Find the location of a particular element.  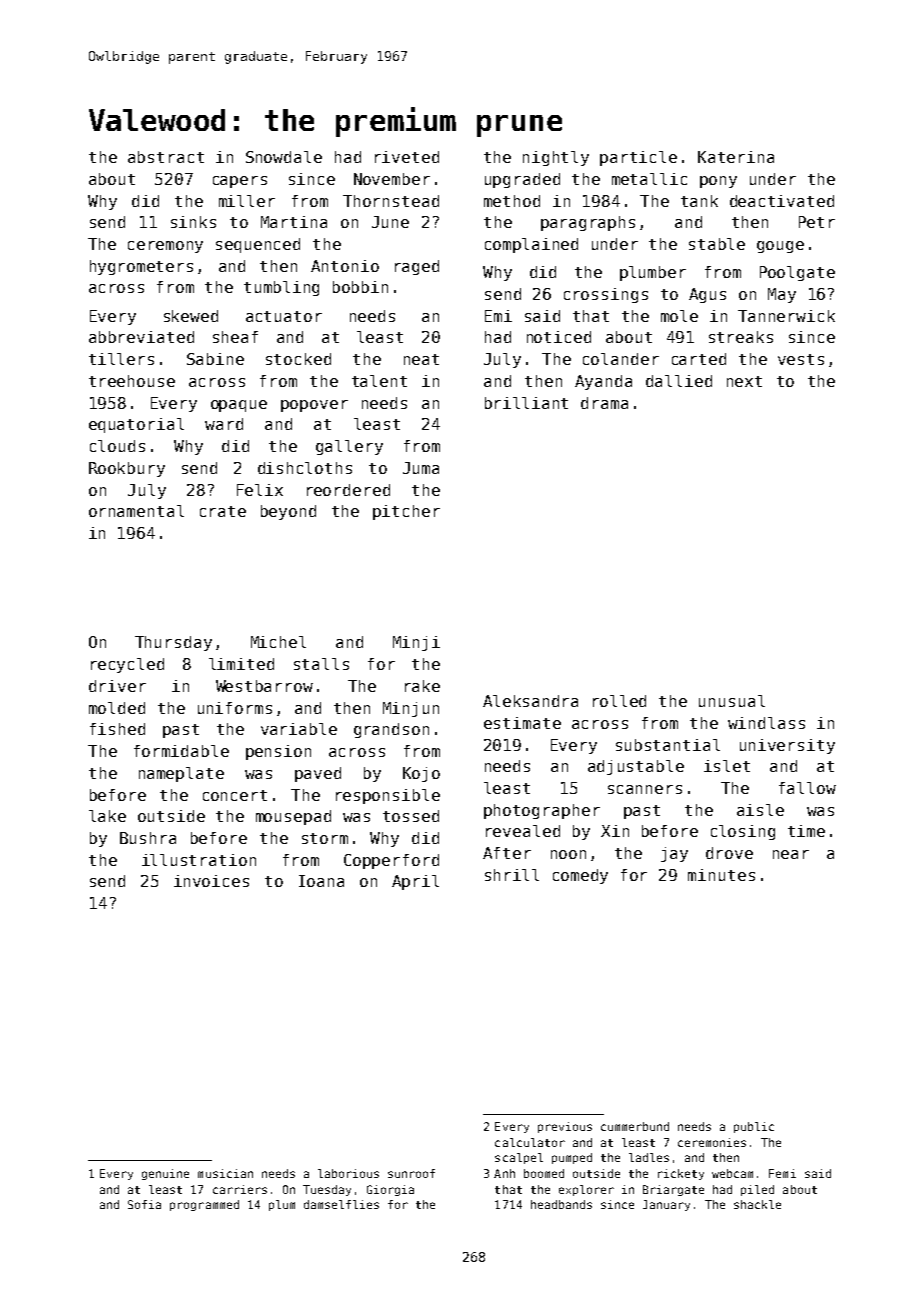

formidable is located at coordinates (181, 751).
